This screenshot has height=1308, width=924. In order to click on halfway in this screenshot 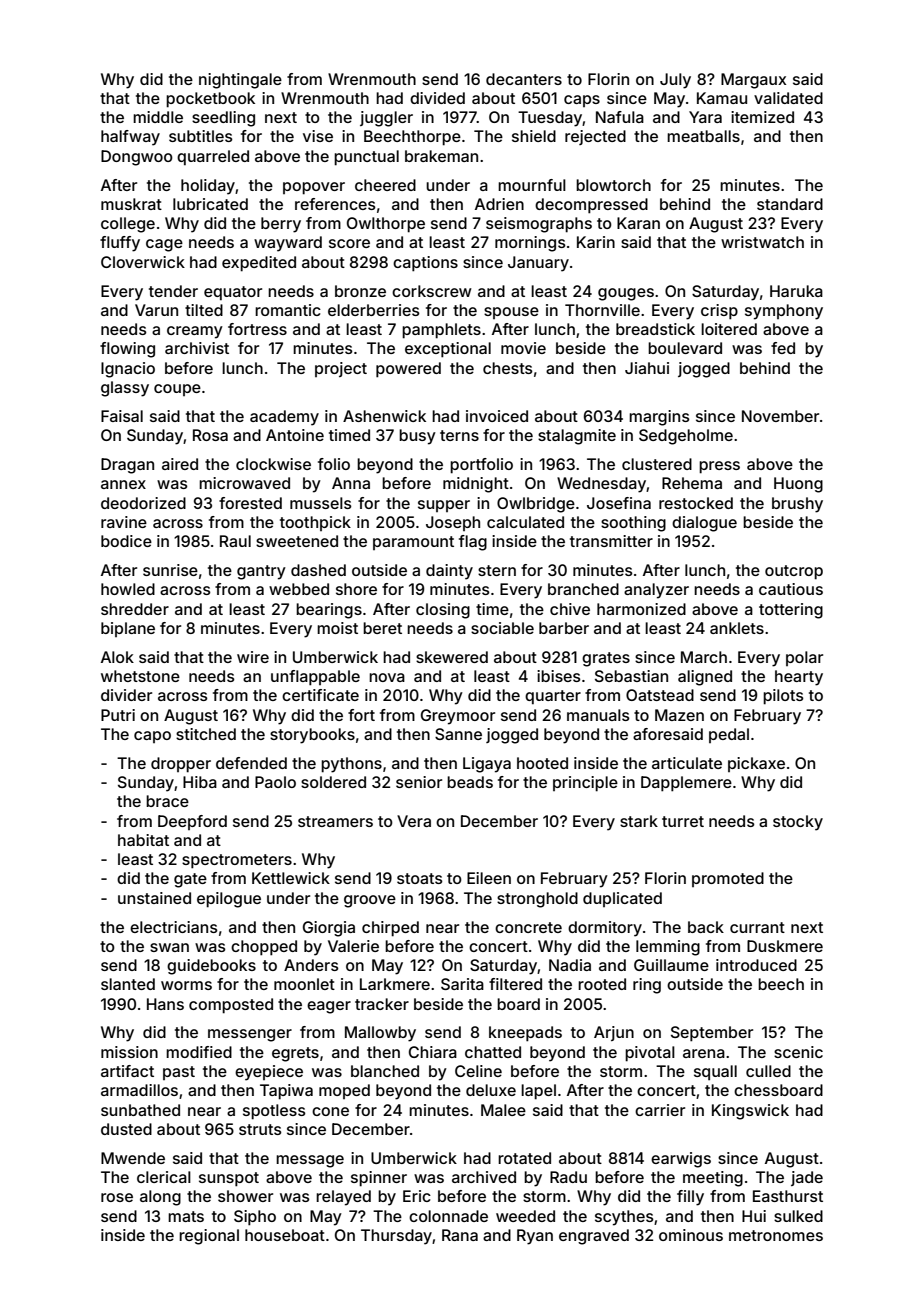, I will do `click(130, 138)`.
